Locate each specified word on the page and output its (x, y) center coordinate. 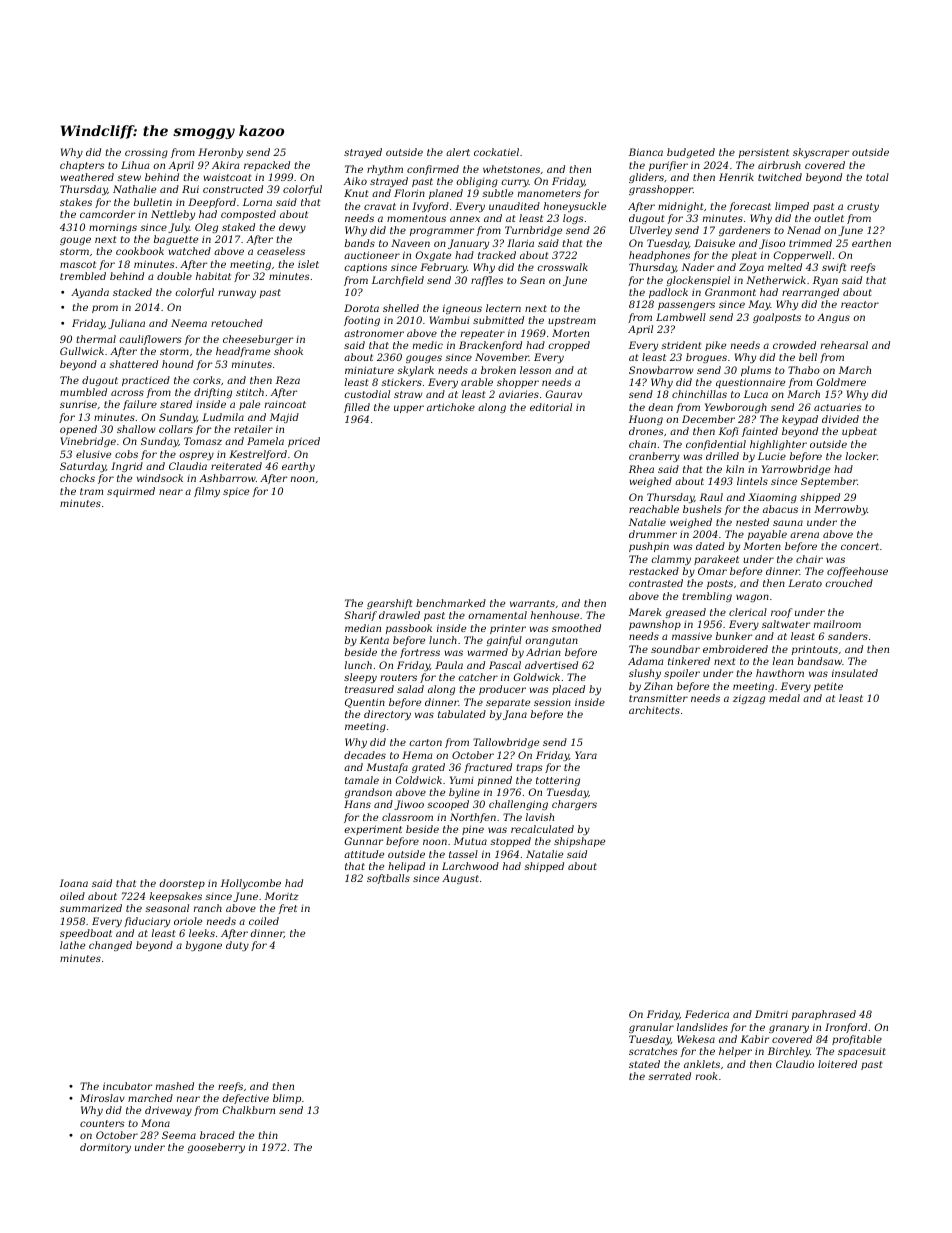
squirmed (131, 492)
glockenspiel (698, 281)
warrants (532, 603)
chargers (574, 805)
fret (288, 909)
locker (861, 456)
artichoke (451, 407)
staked (238, 227)
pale (249, 405)
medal (784, 698)
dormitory (105, 1148)
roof (781, 613)
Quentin (365, 703)
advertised (551, 665)
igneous (462, 309)
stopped (510, 842)
